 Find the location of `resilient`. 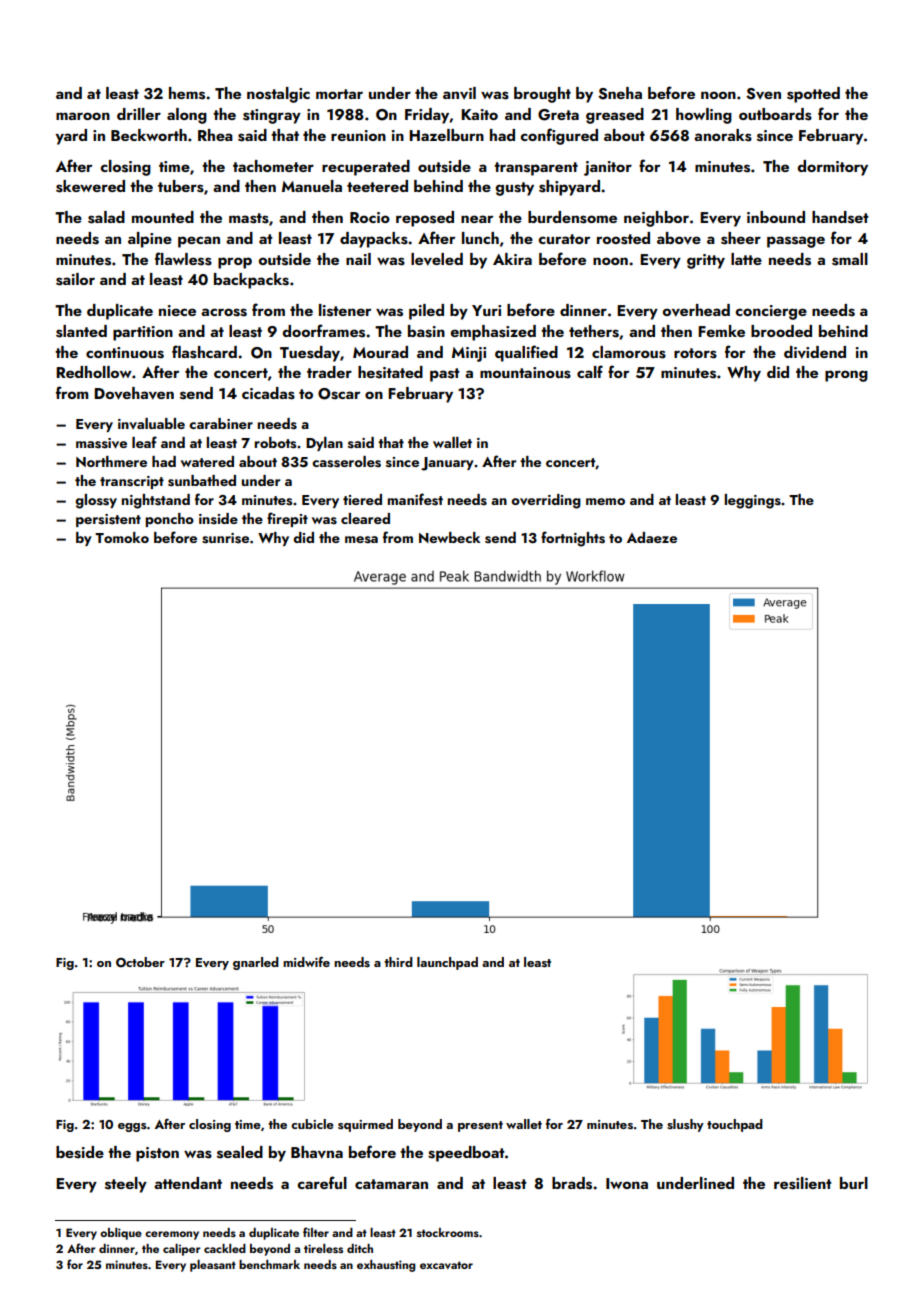

resilient is located at coordinates (803, 1183).
